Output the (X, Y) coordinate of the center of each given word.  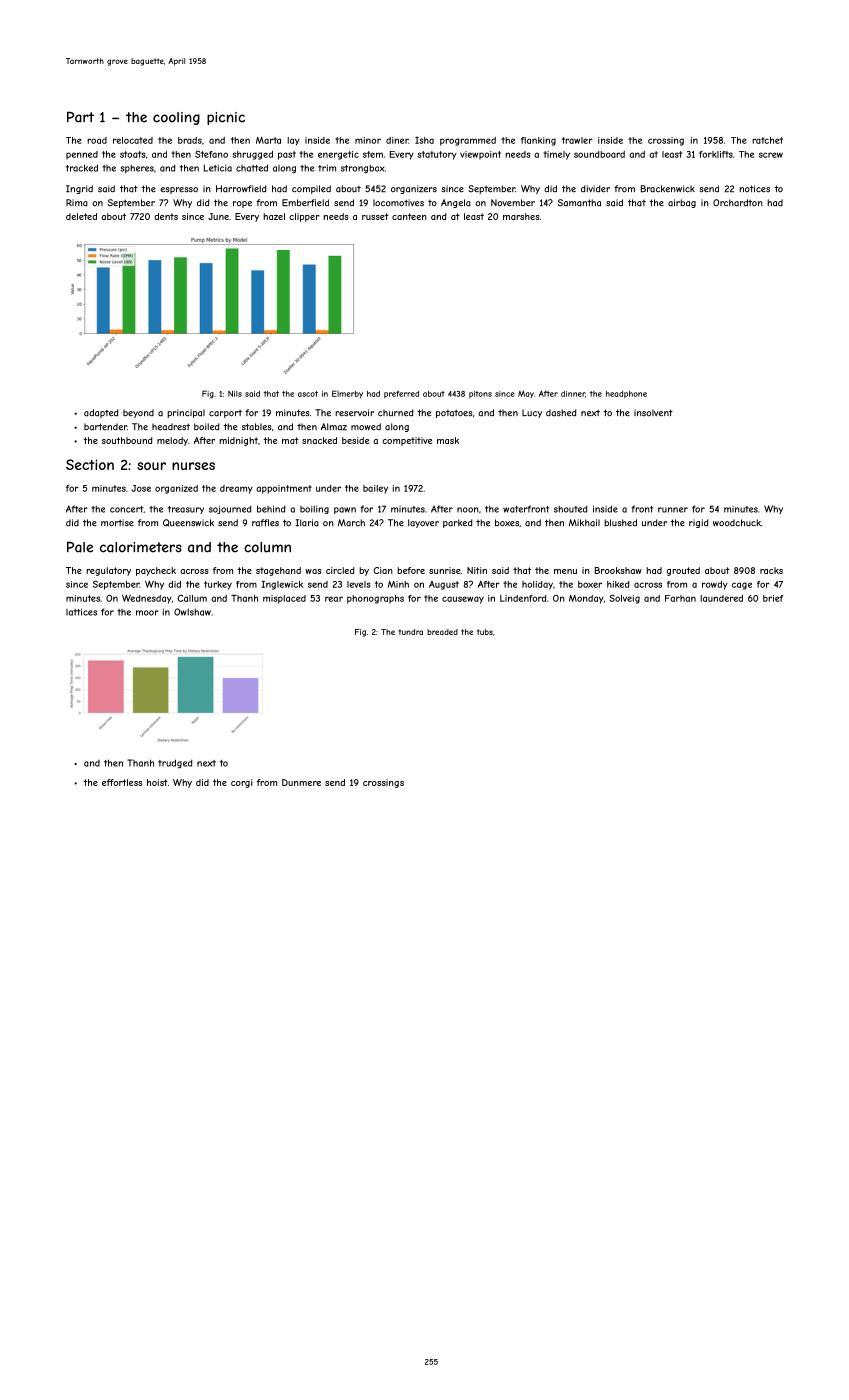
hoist (157, 782)
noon (468, 510)
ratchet (767, 140)
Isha (424, 140)
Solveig (624, 599)
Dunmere (301, 782)
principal (186, 413)
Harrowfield (241, 188)
